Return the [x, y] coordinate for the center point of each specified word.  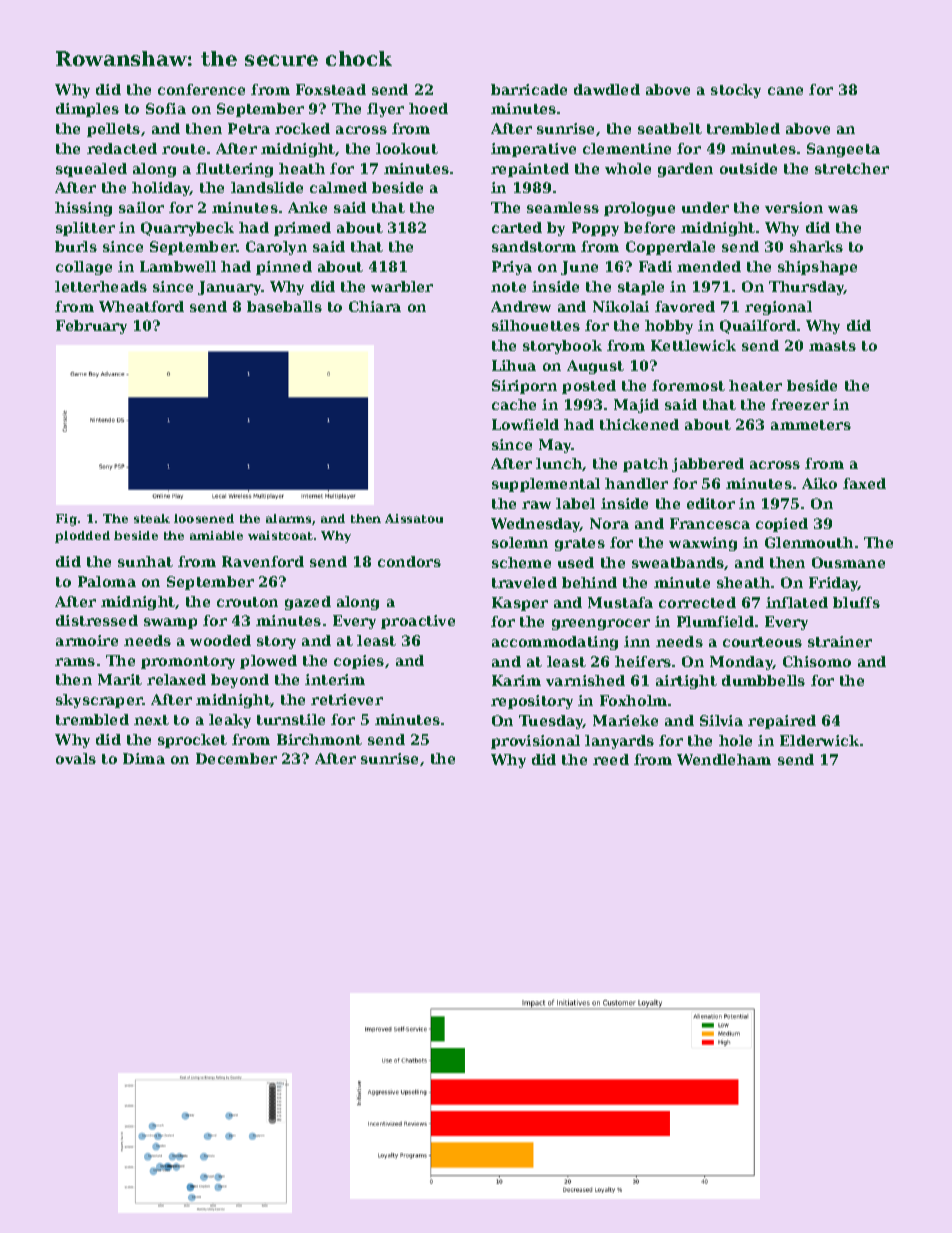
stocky [736, 91]
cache [514, 404]
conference [201, 89]
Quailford [758, 327]
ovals [76, 758]
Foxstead [331, 89]
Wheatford [141, 306]
